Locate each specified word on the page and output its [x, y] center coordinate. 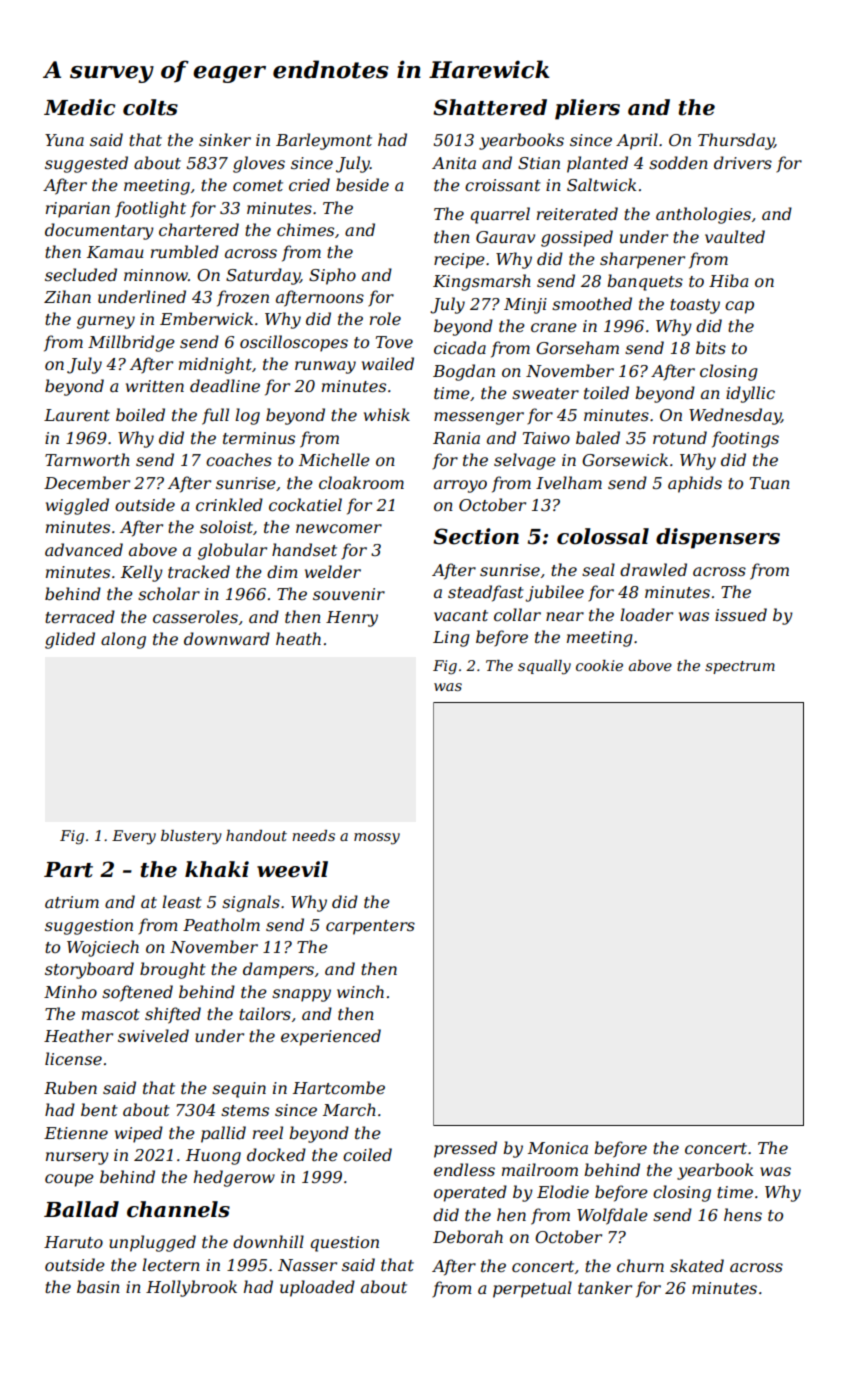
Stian [539, 163]
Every [134, 837]
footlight [150, 209]
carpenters [370, 927]
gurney [106, 322]
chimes [305, 229]
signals [251, 903]
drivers [743, 162]
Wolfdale [612, 1216]
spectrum [740, 667]
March [349, 1109]
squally [544, 667]
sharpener [642, 260]
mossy [377, 839]
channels [178, 1209]
